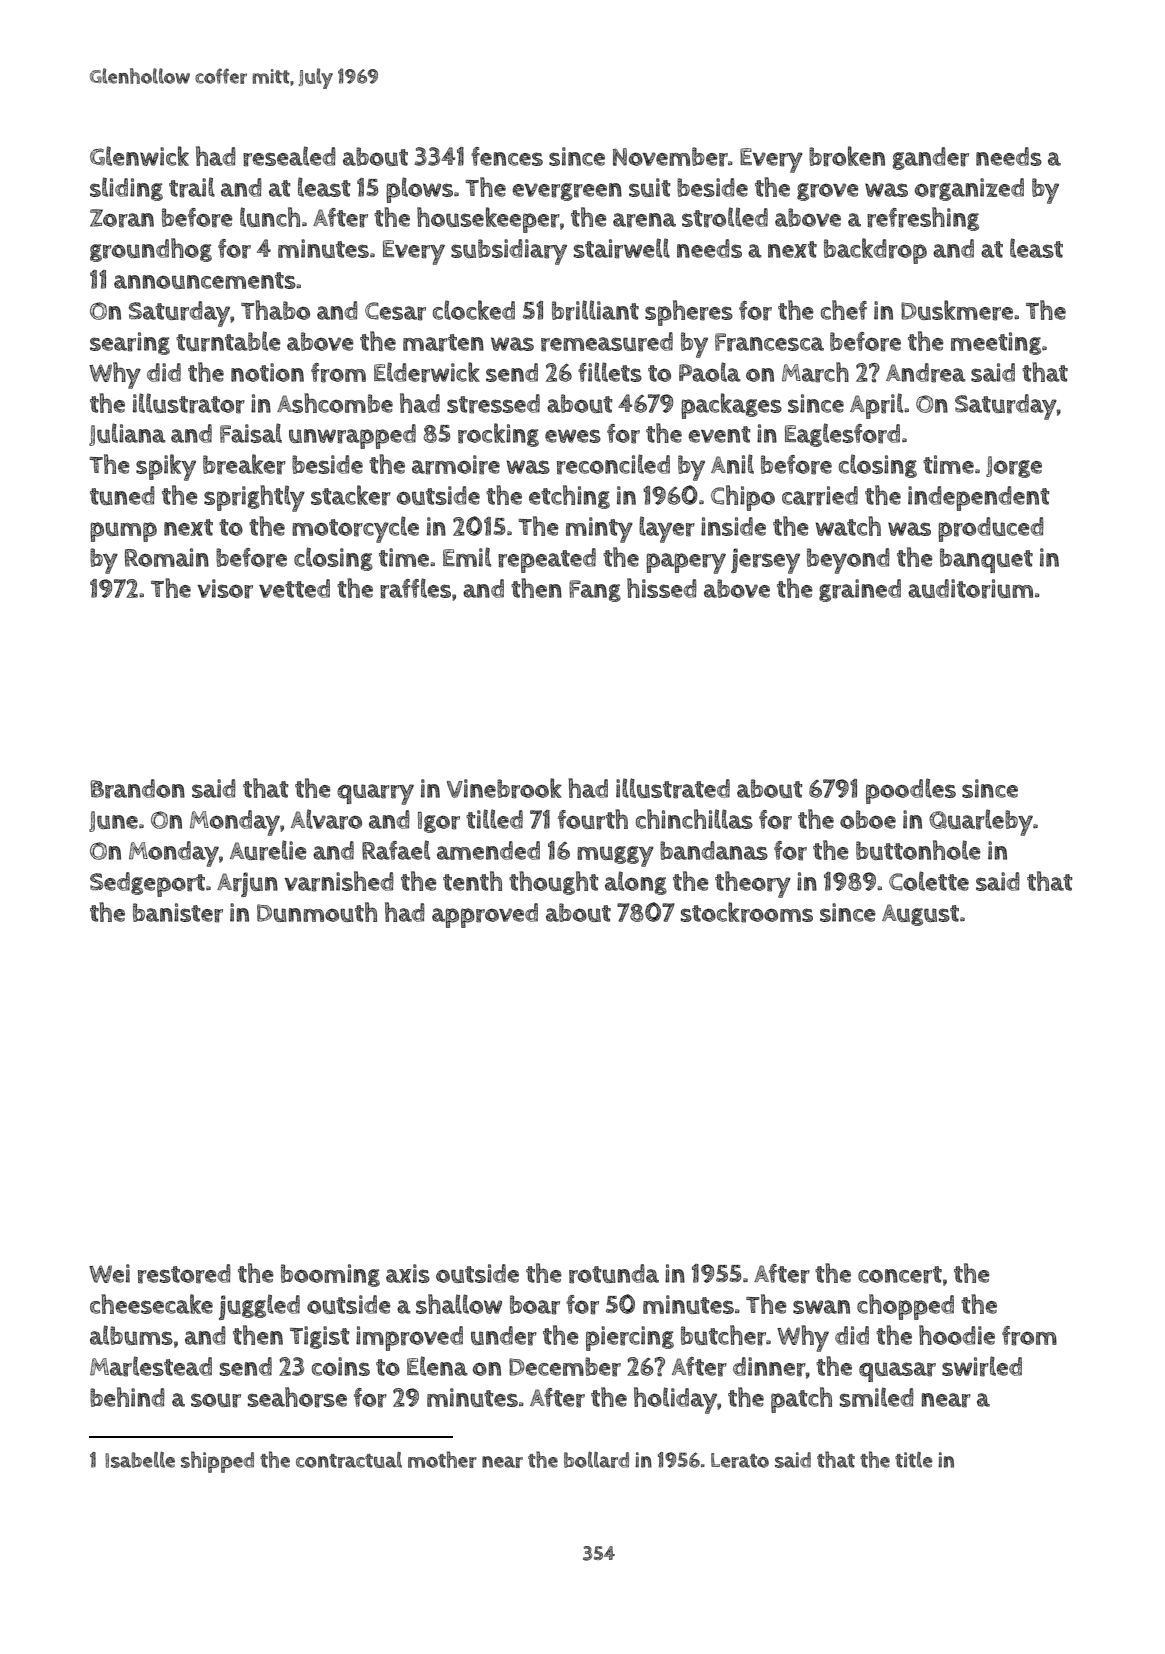 Image resolution: width=1165 pixels, height=1654 pixels. What do you see at coordinates (747, 912) in the page?
I see `stockrooms` at bounding box center [747, 912].
